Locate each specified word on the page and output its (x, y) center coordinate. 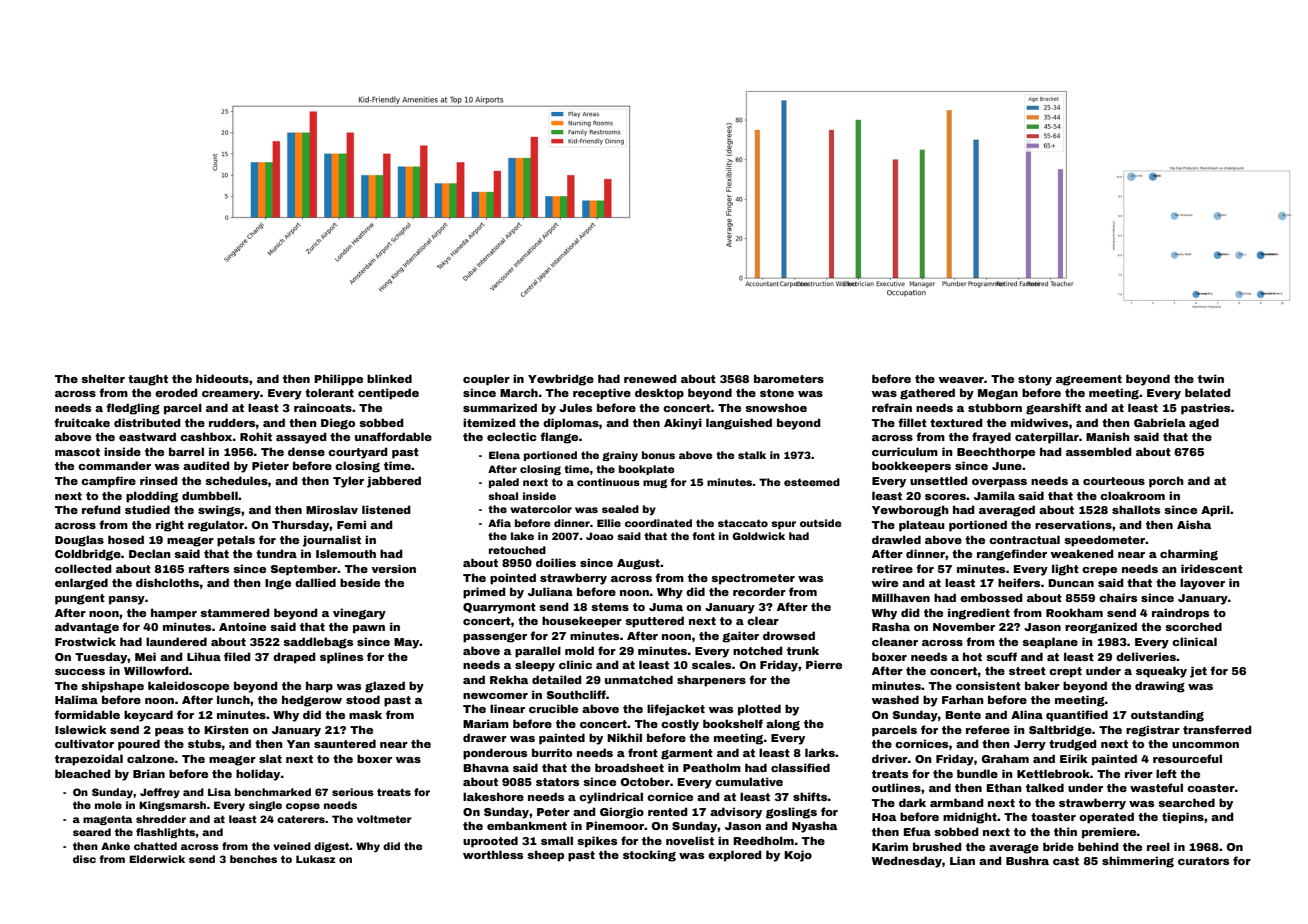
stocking (649, 856)
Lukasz (316, 859)
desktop (659, 394)
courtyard (358, 453)
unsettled (939, 480)
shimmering (1138, 862)
